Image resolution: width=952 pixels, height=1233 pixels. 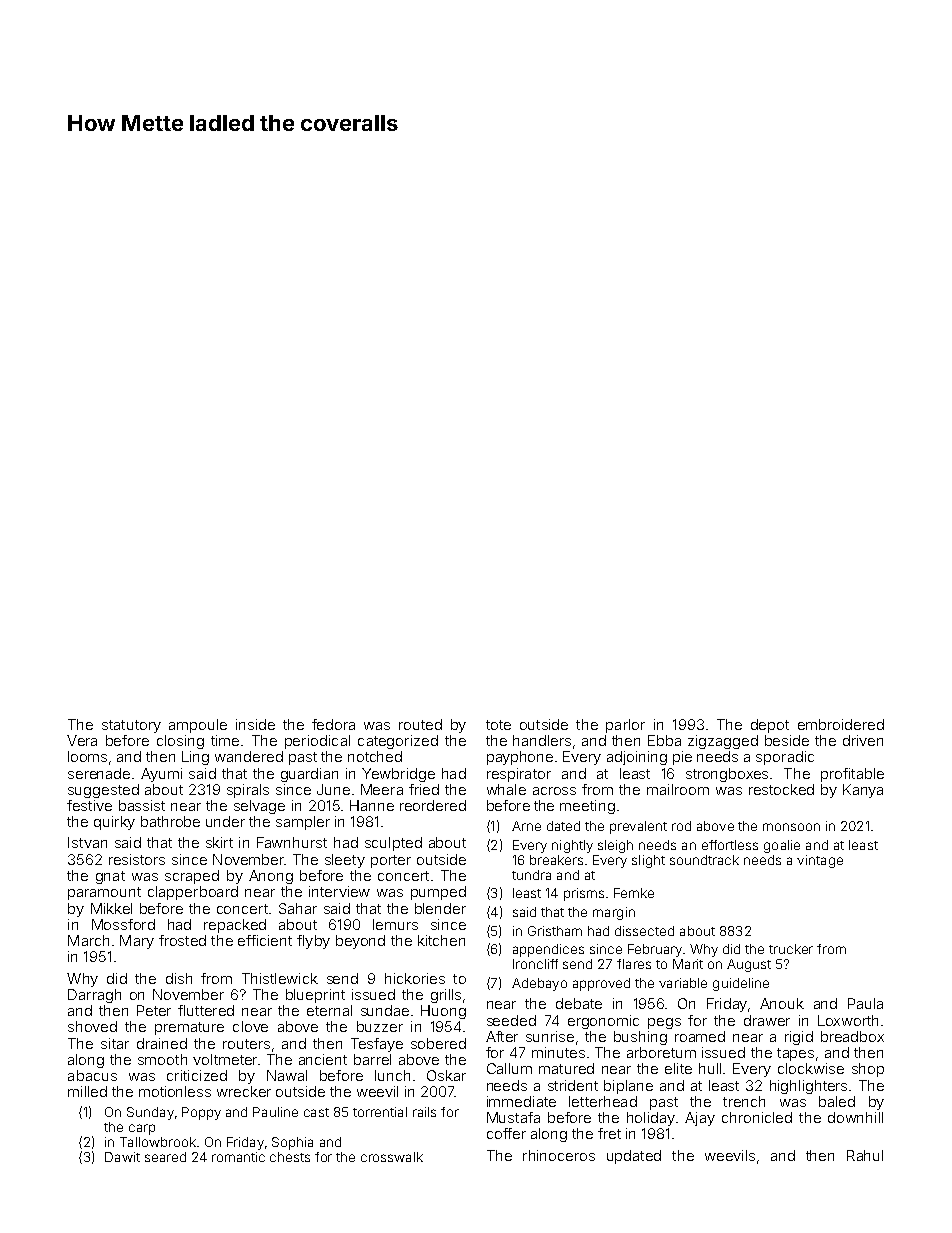 I want to click on suggested, so click(x=103, y=791).
